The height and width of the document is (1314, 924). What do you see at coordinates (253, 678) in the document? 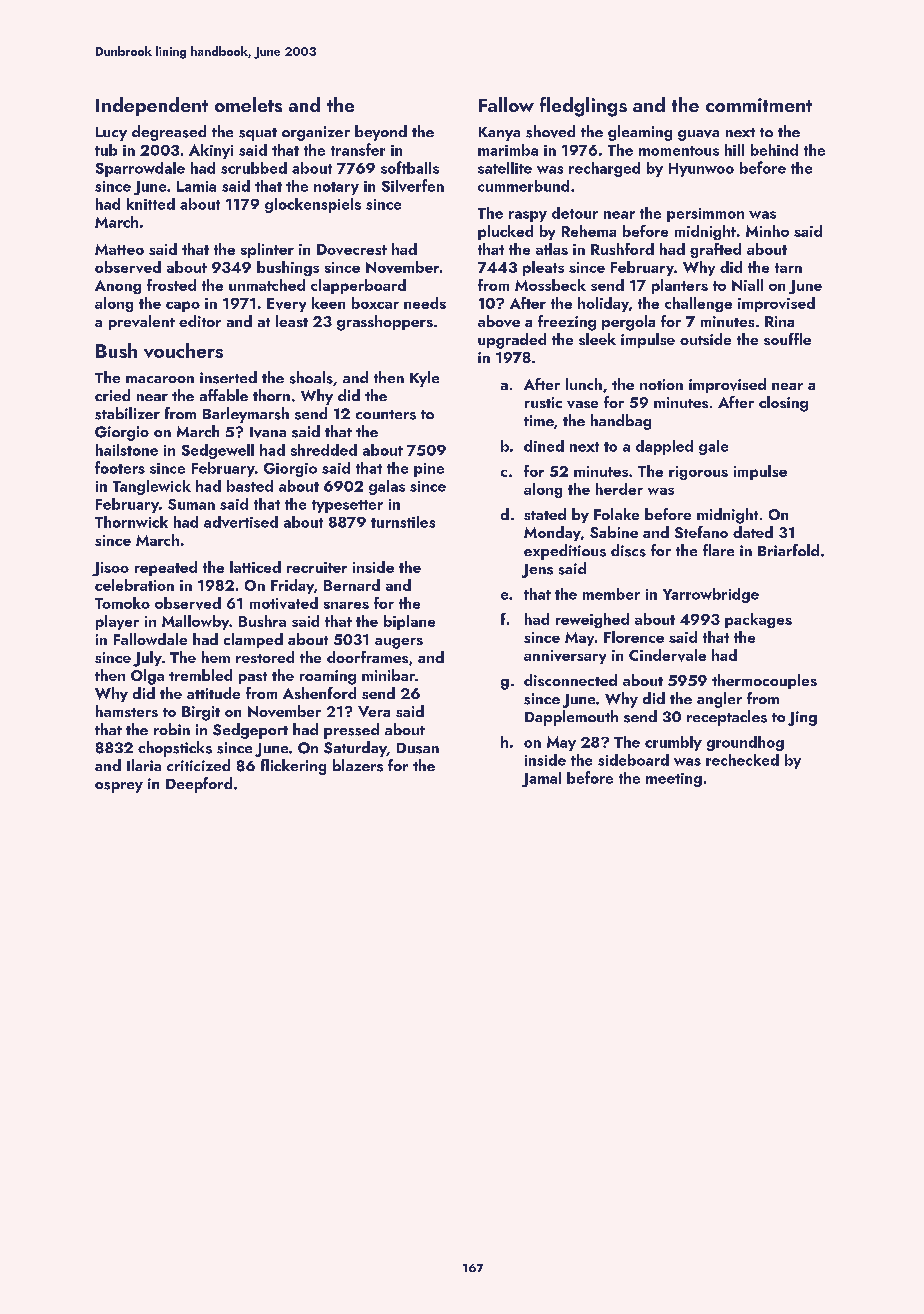
I see `past` at bounding box center [253, 678].
